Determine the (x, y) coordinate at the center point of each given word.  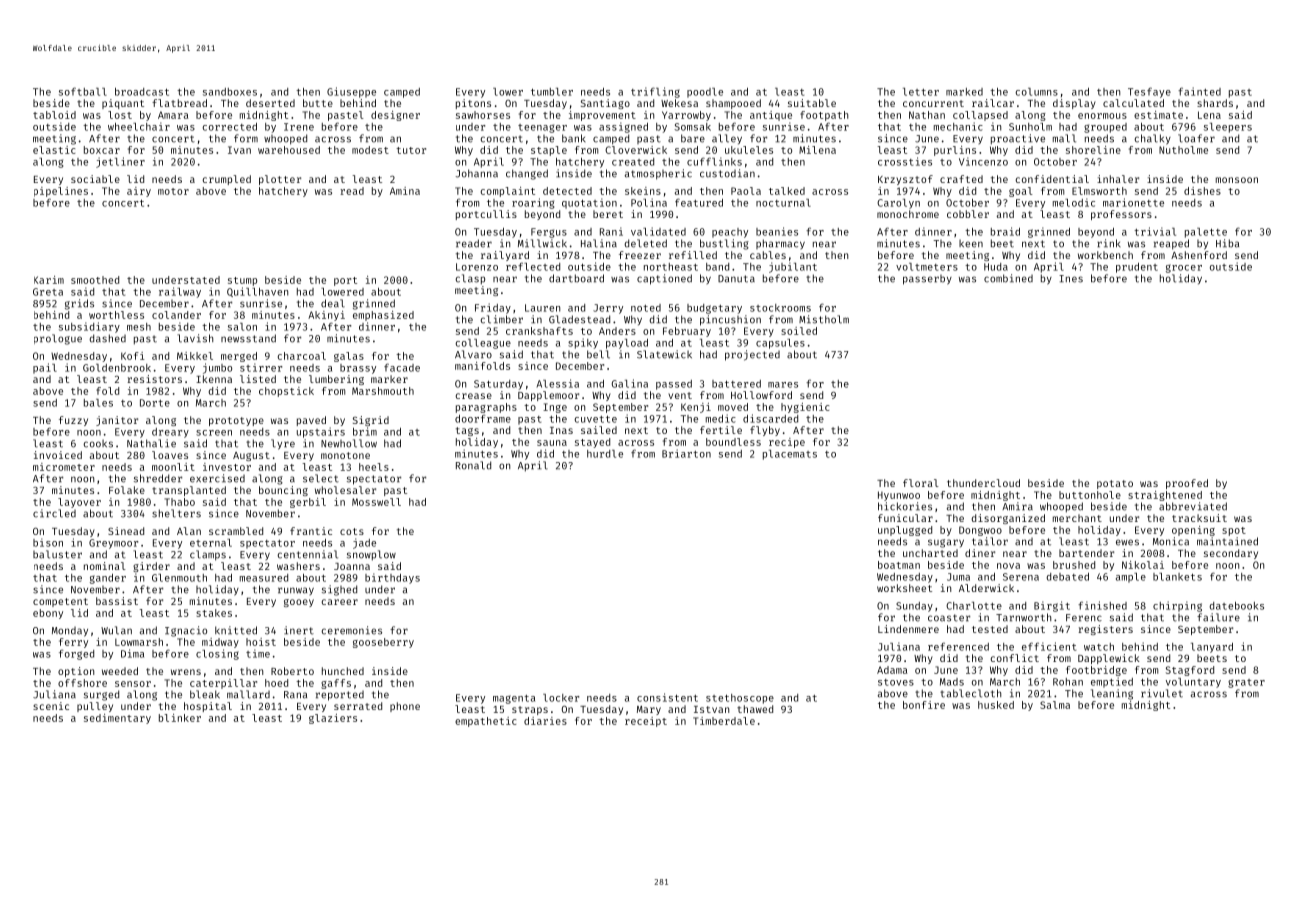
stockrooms (780, 308)
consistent (667, 697)
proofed (1187, 484)
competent (60, 602)
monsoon (1237, 180)
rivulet (1162, 693)
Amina (405, 191)
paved (311, 421)
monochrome (908, 214)
